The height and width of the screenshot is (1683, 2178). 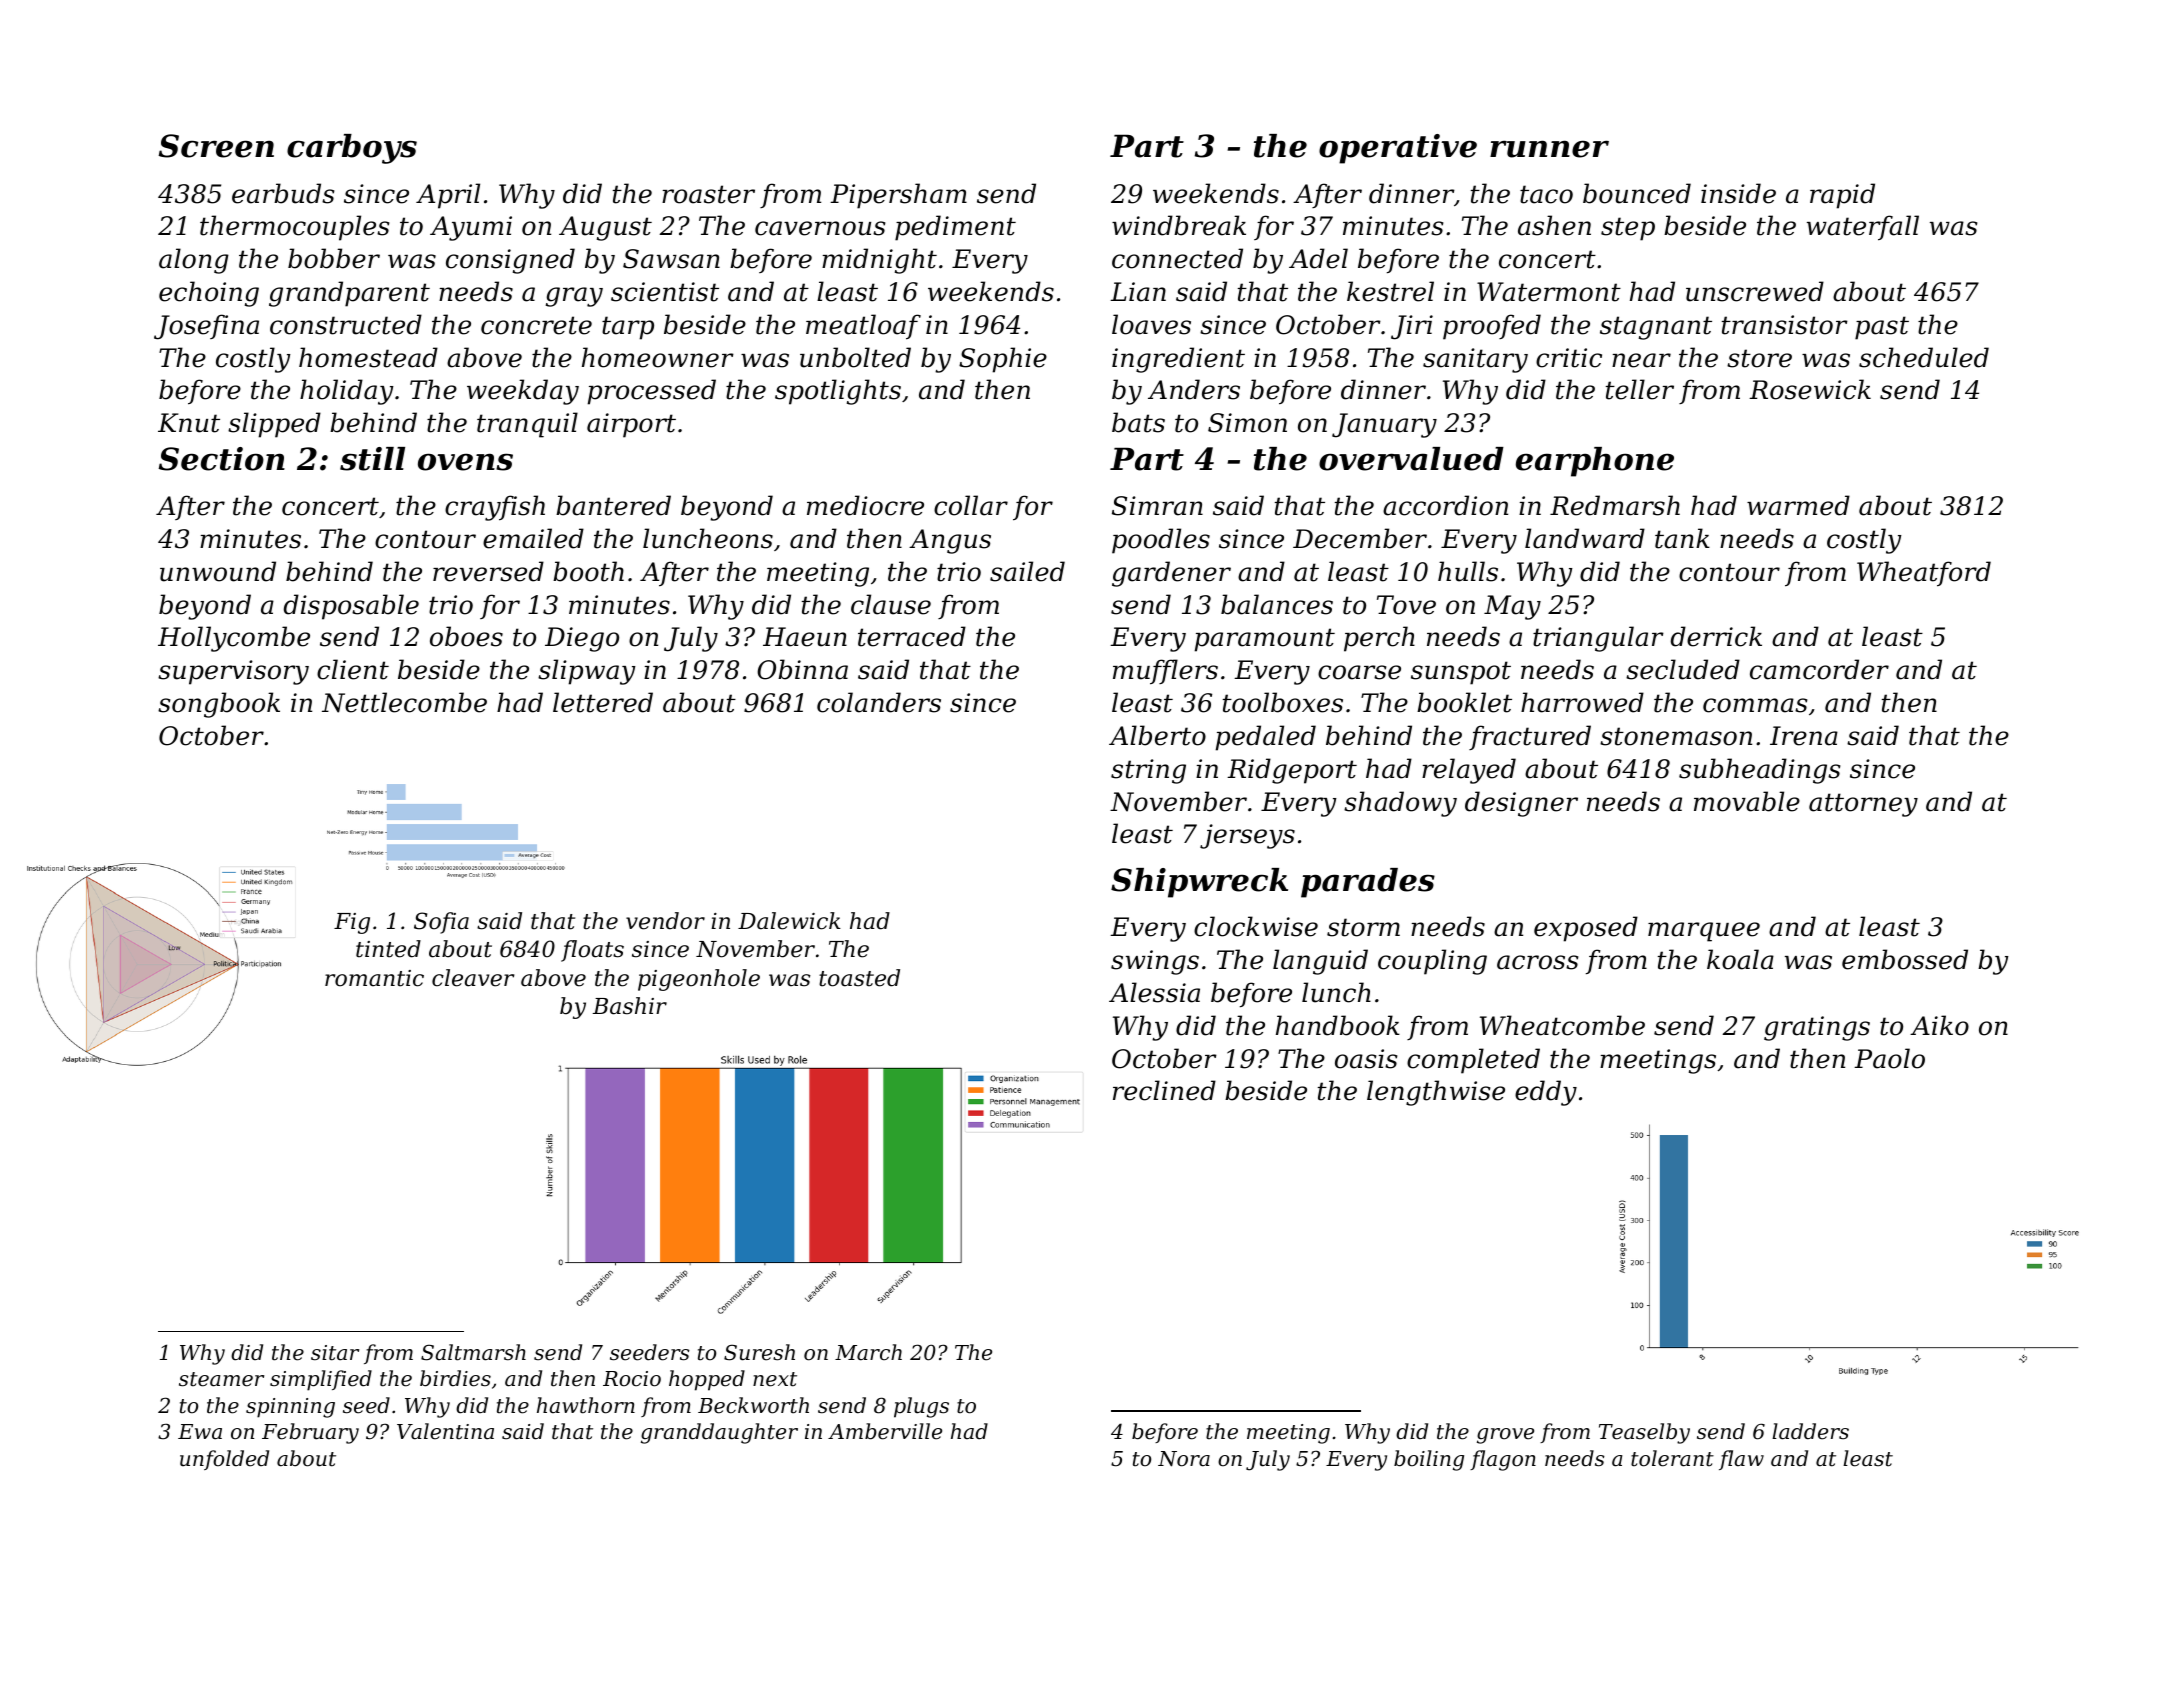 I want to click on Screen, so click(x=216, y=146).
